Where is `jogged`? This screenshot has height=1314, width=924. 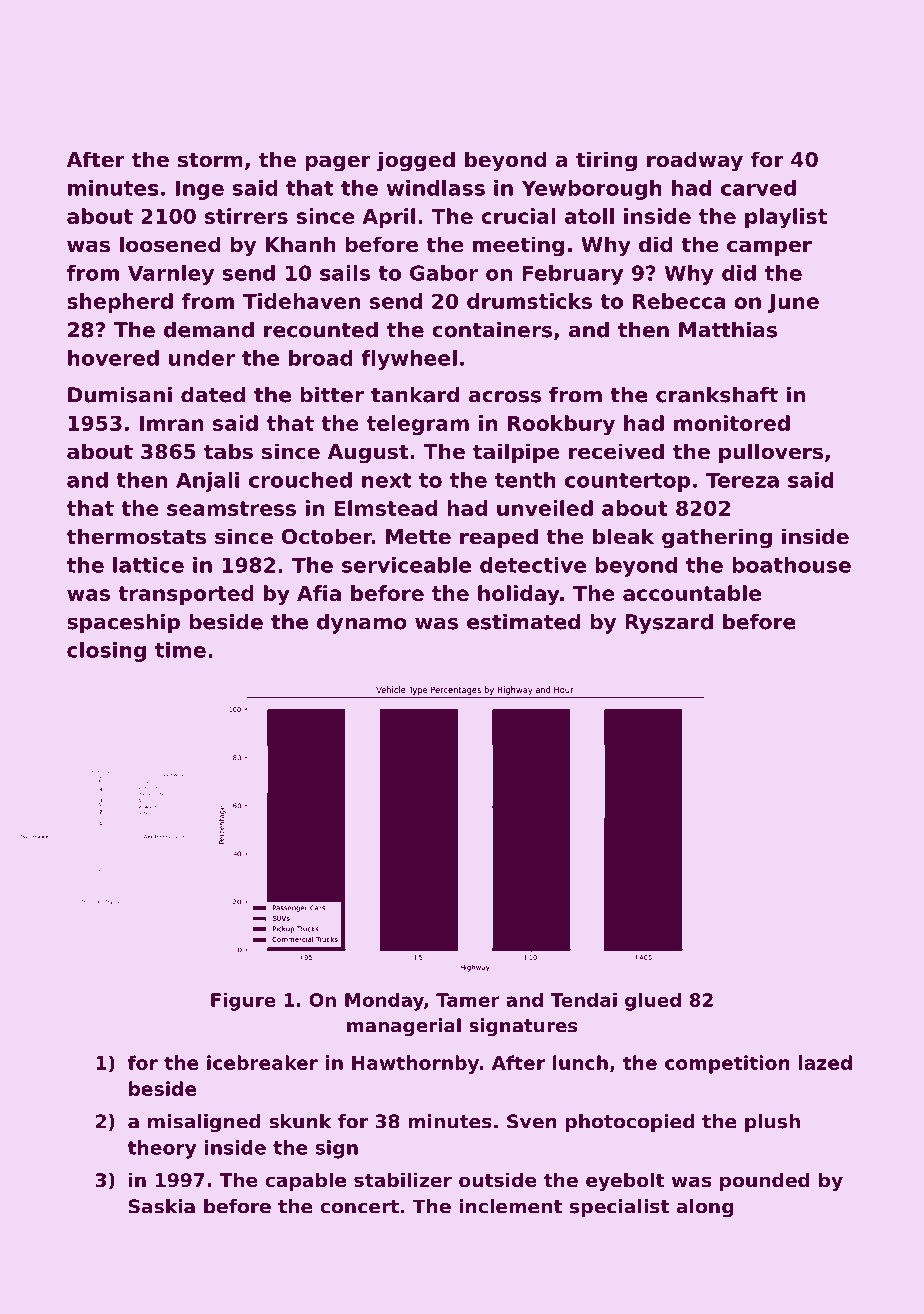 jogged is located at coordinates (416, 161).
